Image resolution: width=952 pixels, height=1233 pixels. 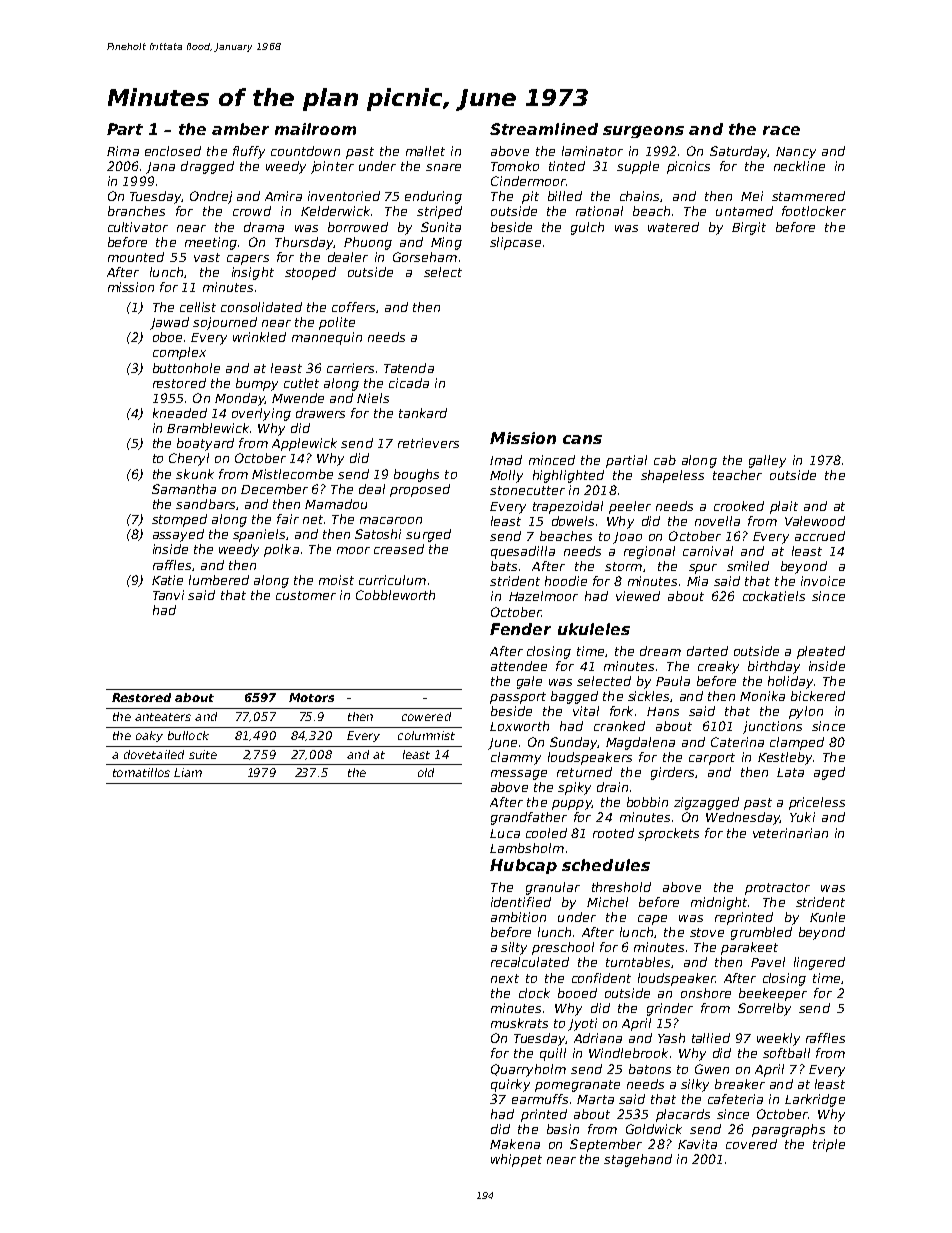 I want to click on Tanvi, so click(x=168, y=595).
